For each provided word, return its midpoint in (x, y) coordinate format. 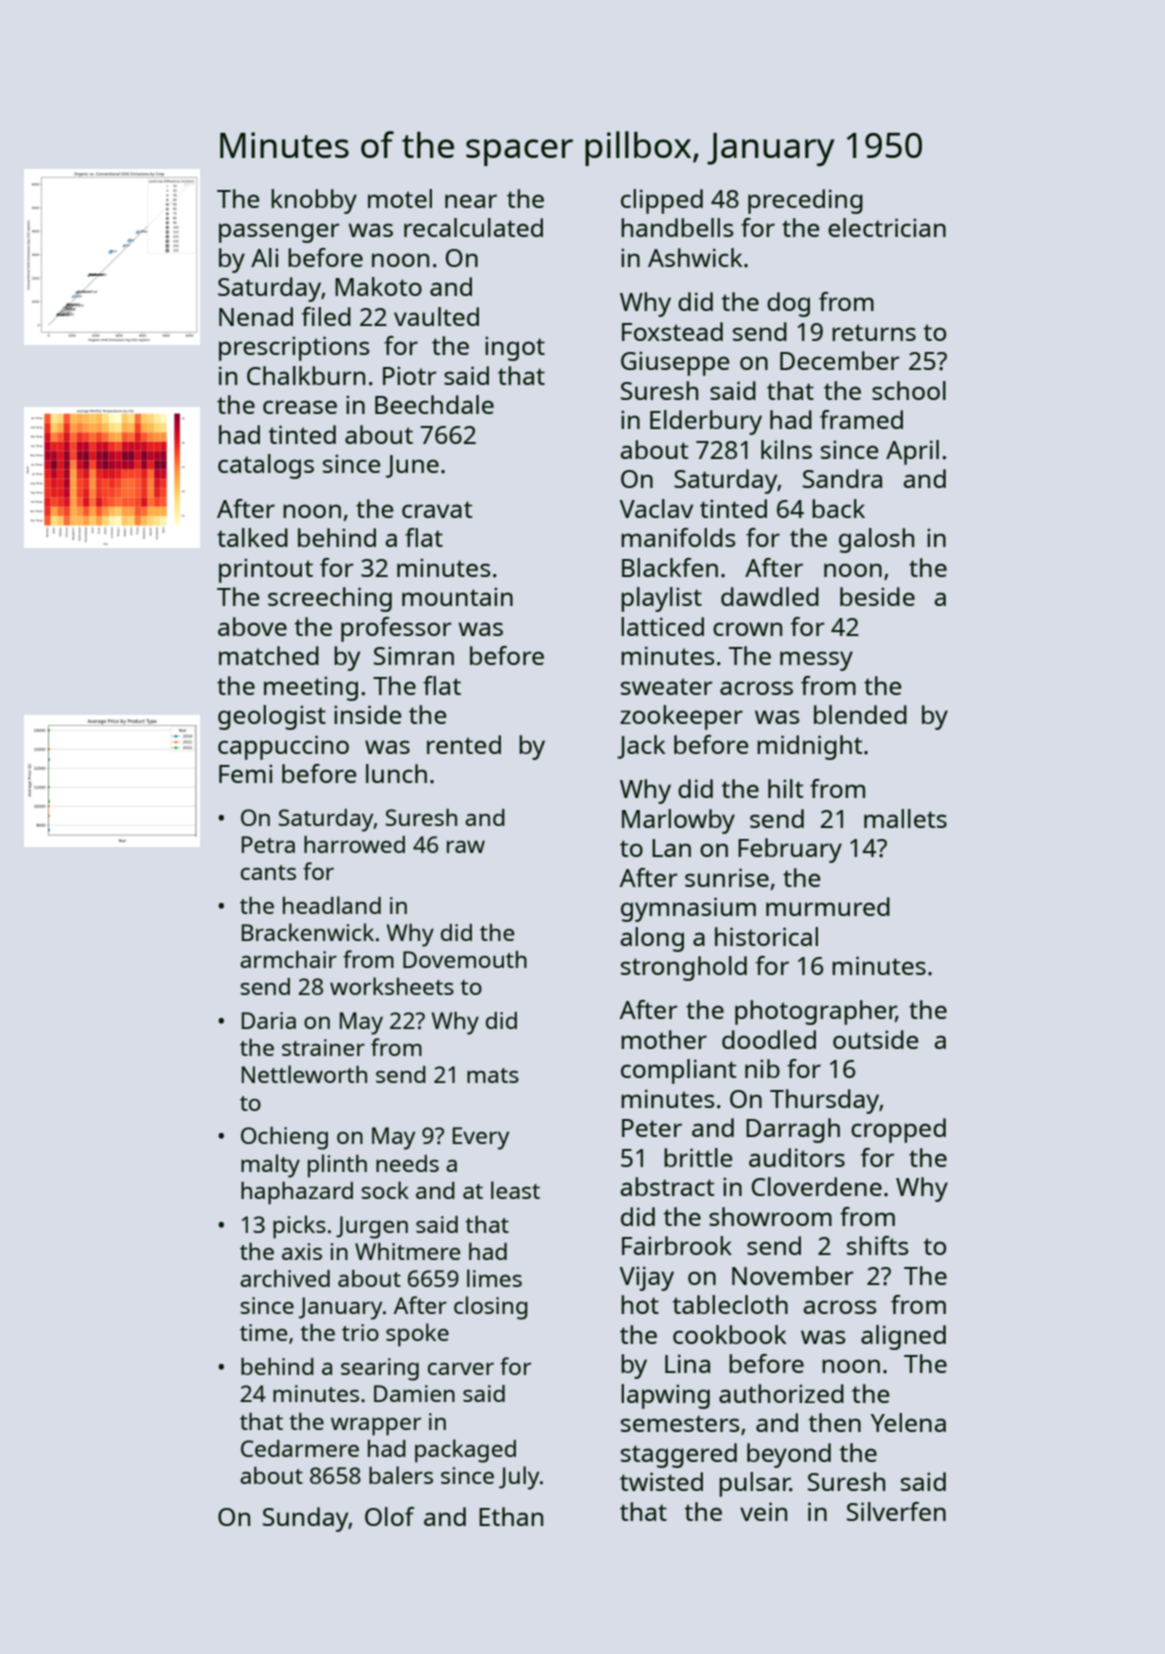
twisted (661, 1481)
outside (875, 1039)
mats (493, 1075)
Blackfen (670, 567)
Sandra (842, 478)
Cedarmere (300, 1448)
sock (385, 1190)
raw (466, 847)
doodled (769, 1039)
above (252, 626)
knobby (314, 201)
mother (664, 1039)
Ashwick (695, 257)
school (909, 390)
